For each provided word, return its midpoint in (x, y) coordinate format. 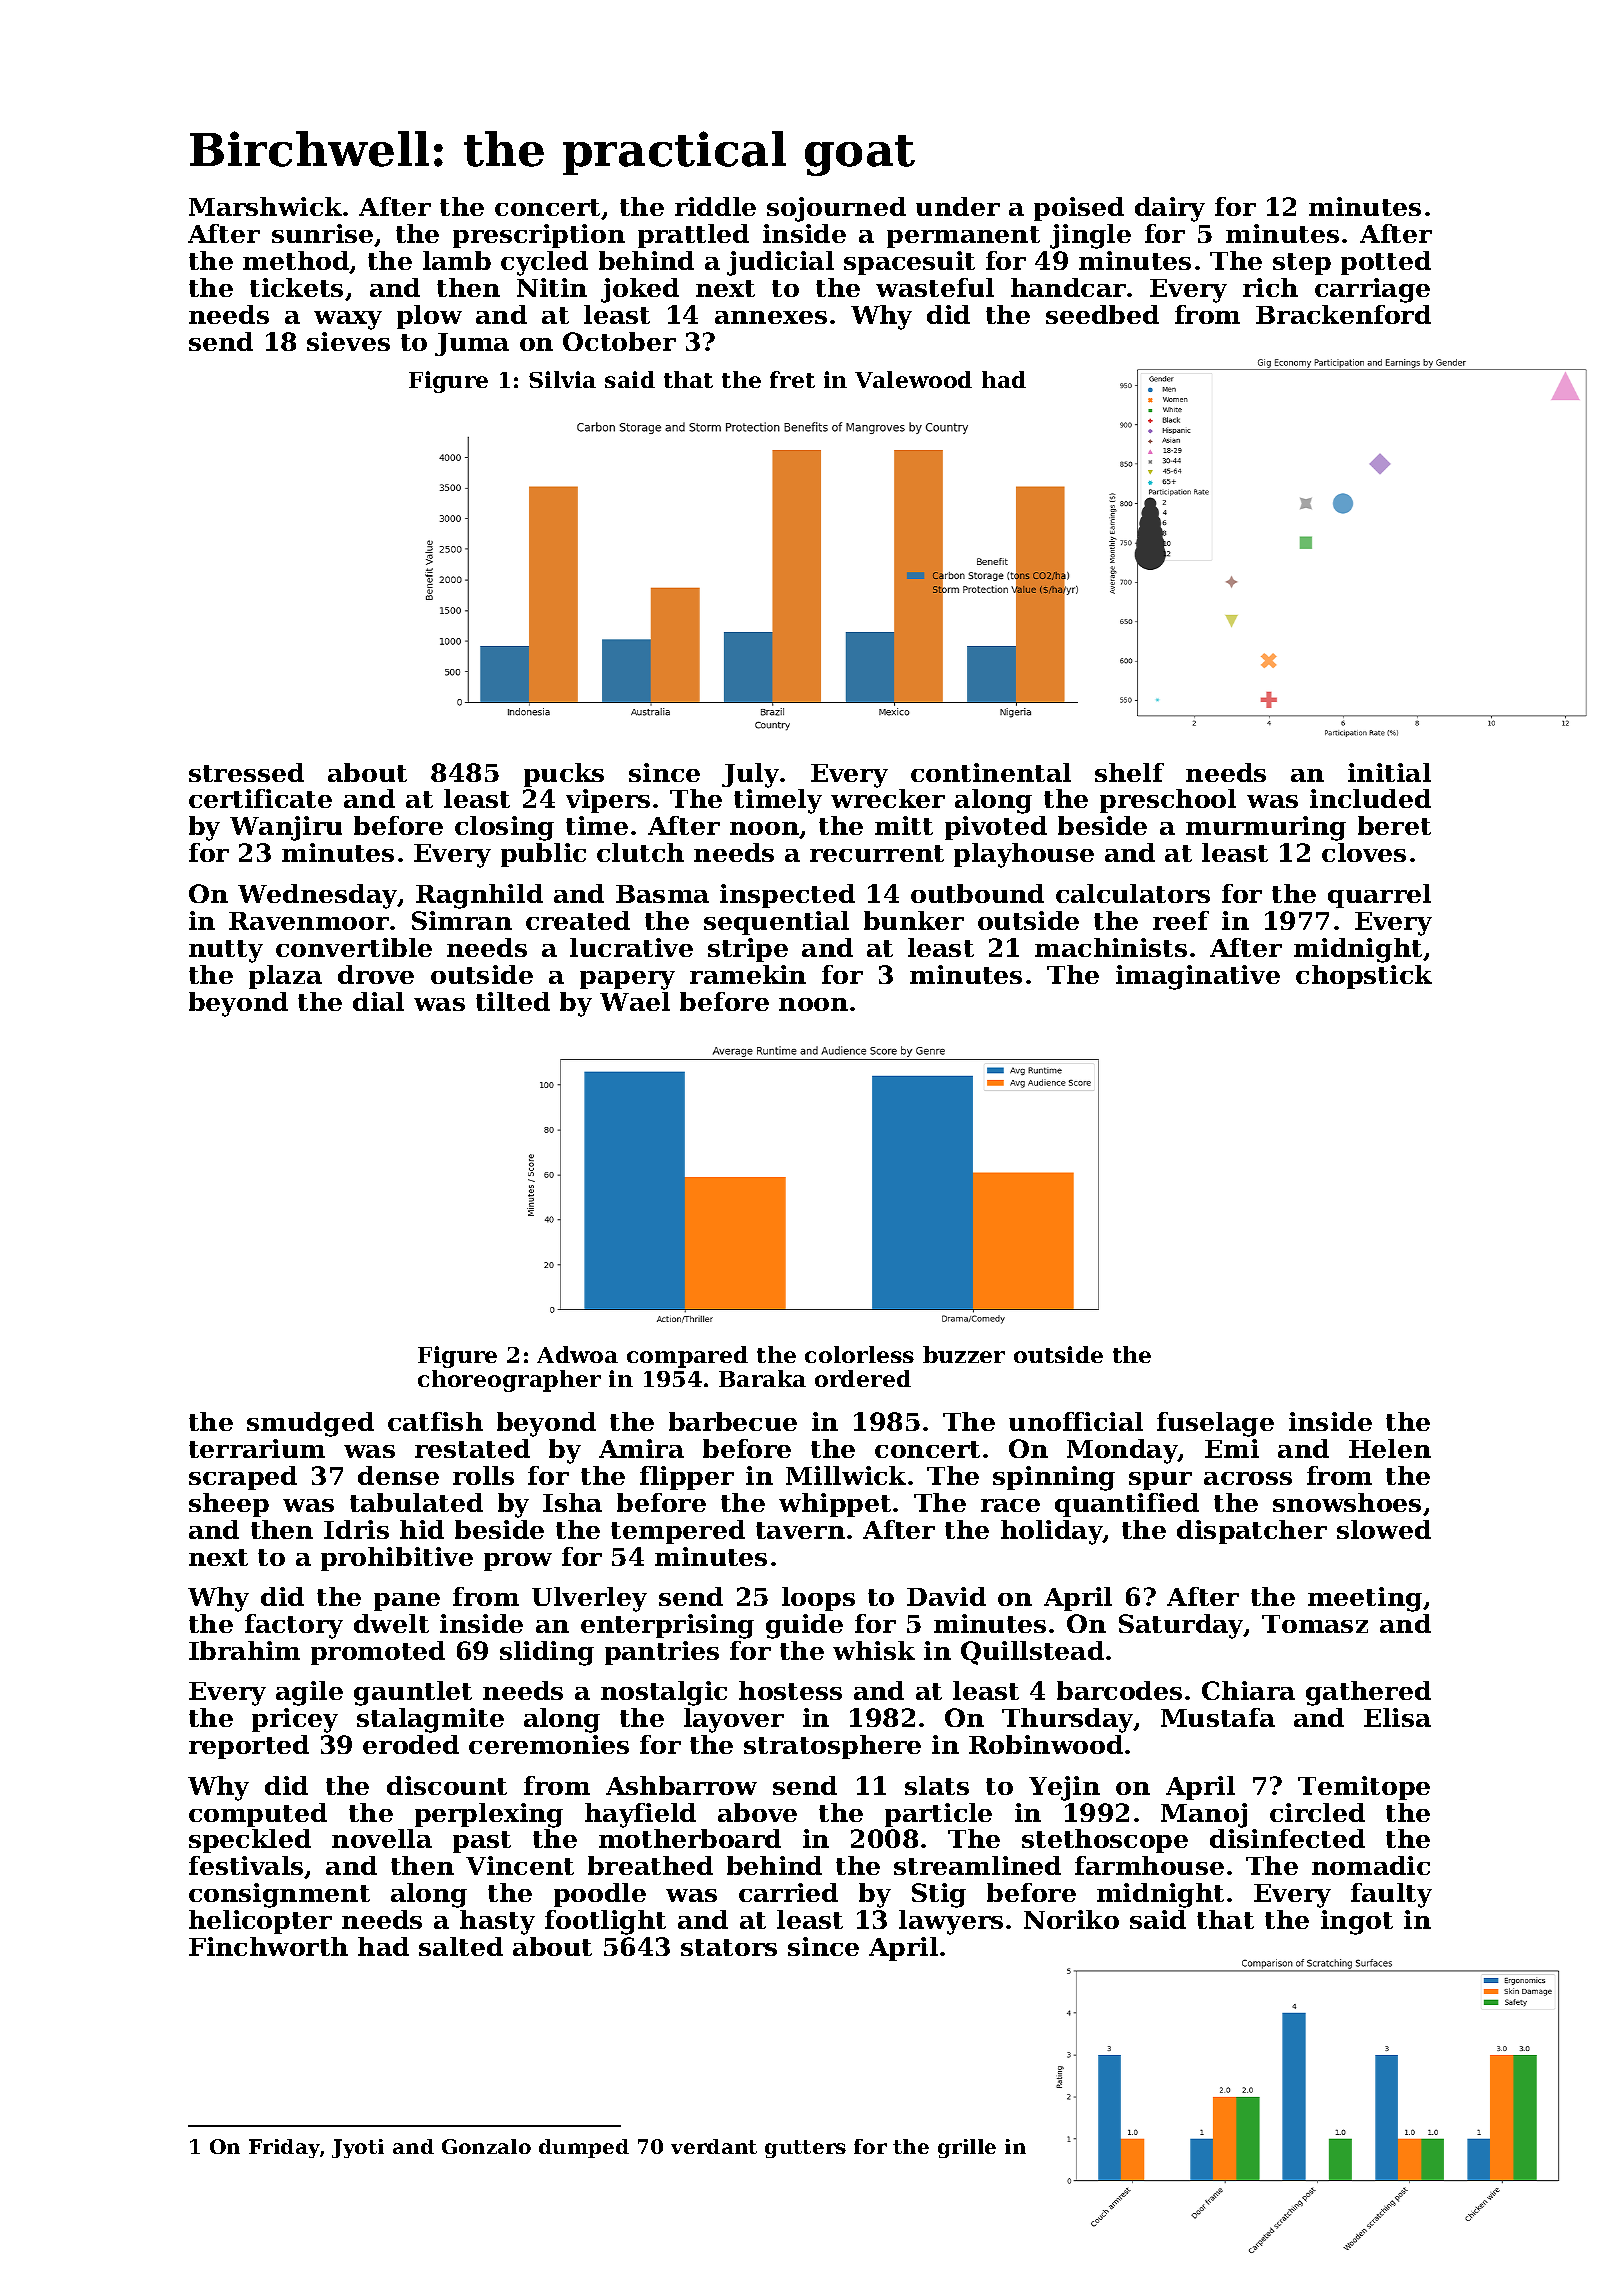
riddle (715, 206)
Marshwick (265, 206)
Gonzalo (486, 2146)
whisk (874, 1650)
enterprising (667, 1626)
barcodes (1119, 1690)
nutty (226, 951)
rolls (483, 1475)
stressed (246, 772)
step (1302, 264)
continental (991, 772)
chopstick (1364, 977)
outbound (977, 893)
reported (249, 1747)
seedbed (1102, 314)
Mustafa (1218, 1717)
